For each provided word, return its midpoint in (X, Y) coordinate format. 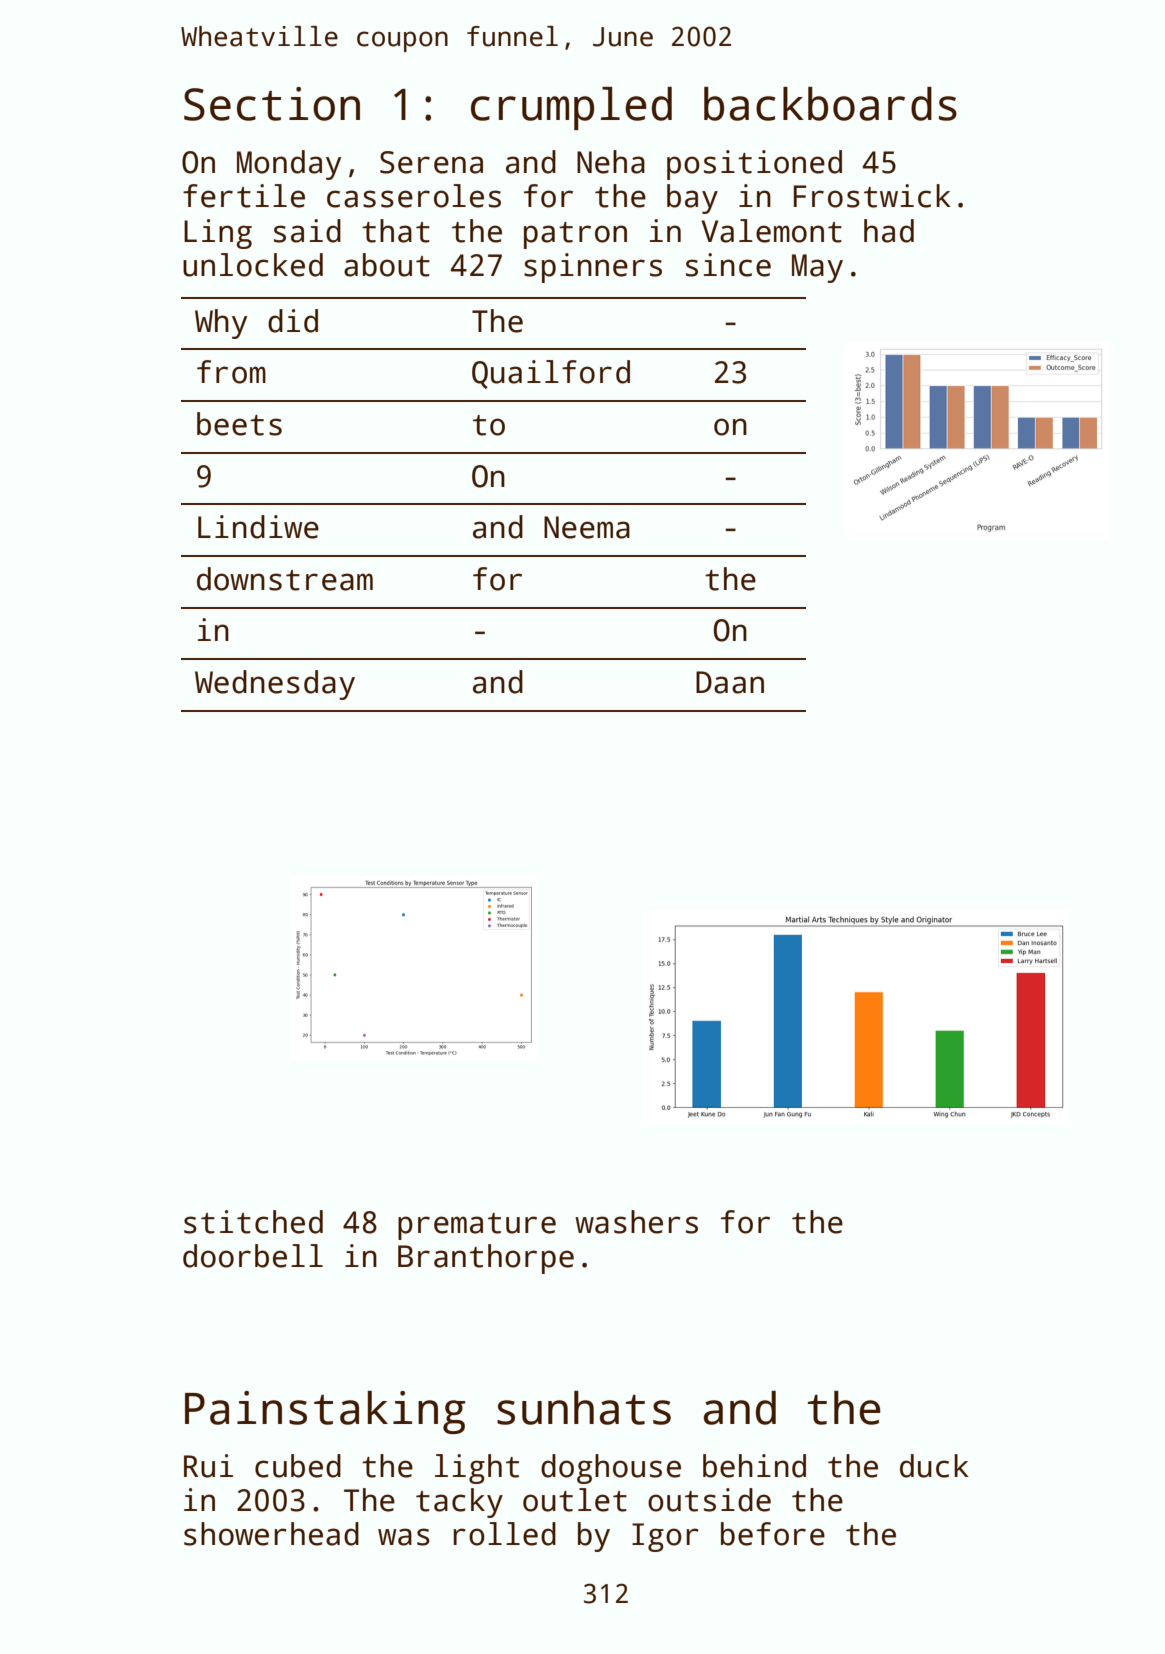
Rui (208, 1466)
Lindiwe (258, 527)
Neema (587, 527)
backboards (830, 104)
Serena (431, 162)
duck (934, 1466)
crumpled (571, 108)
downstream (285, 579)
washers (636, 1222)
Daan (730, 682)
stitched (253, 1222)
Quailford (551, 374)
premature (477, 1226)
